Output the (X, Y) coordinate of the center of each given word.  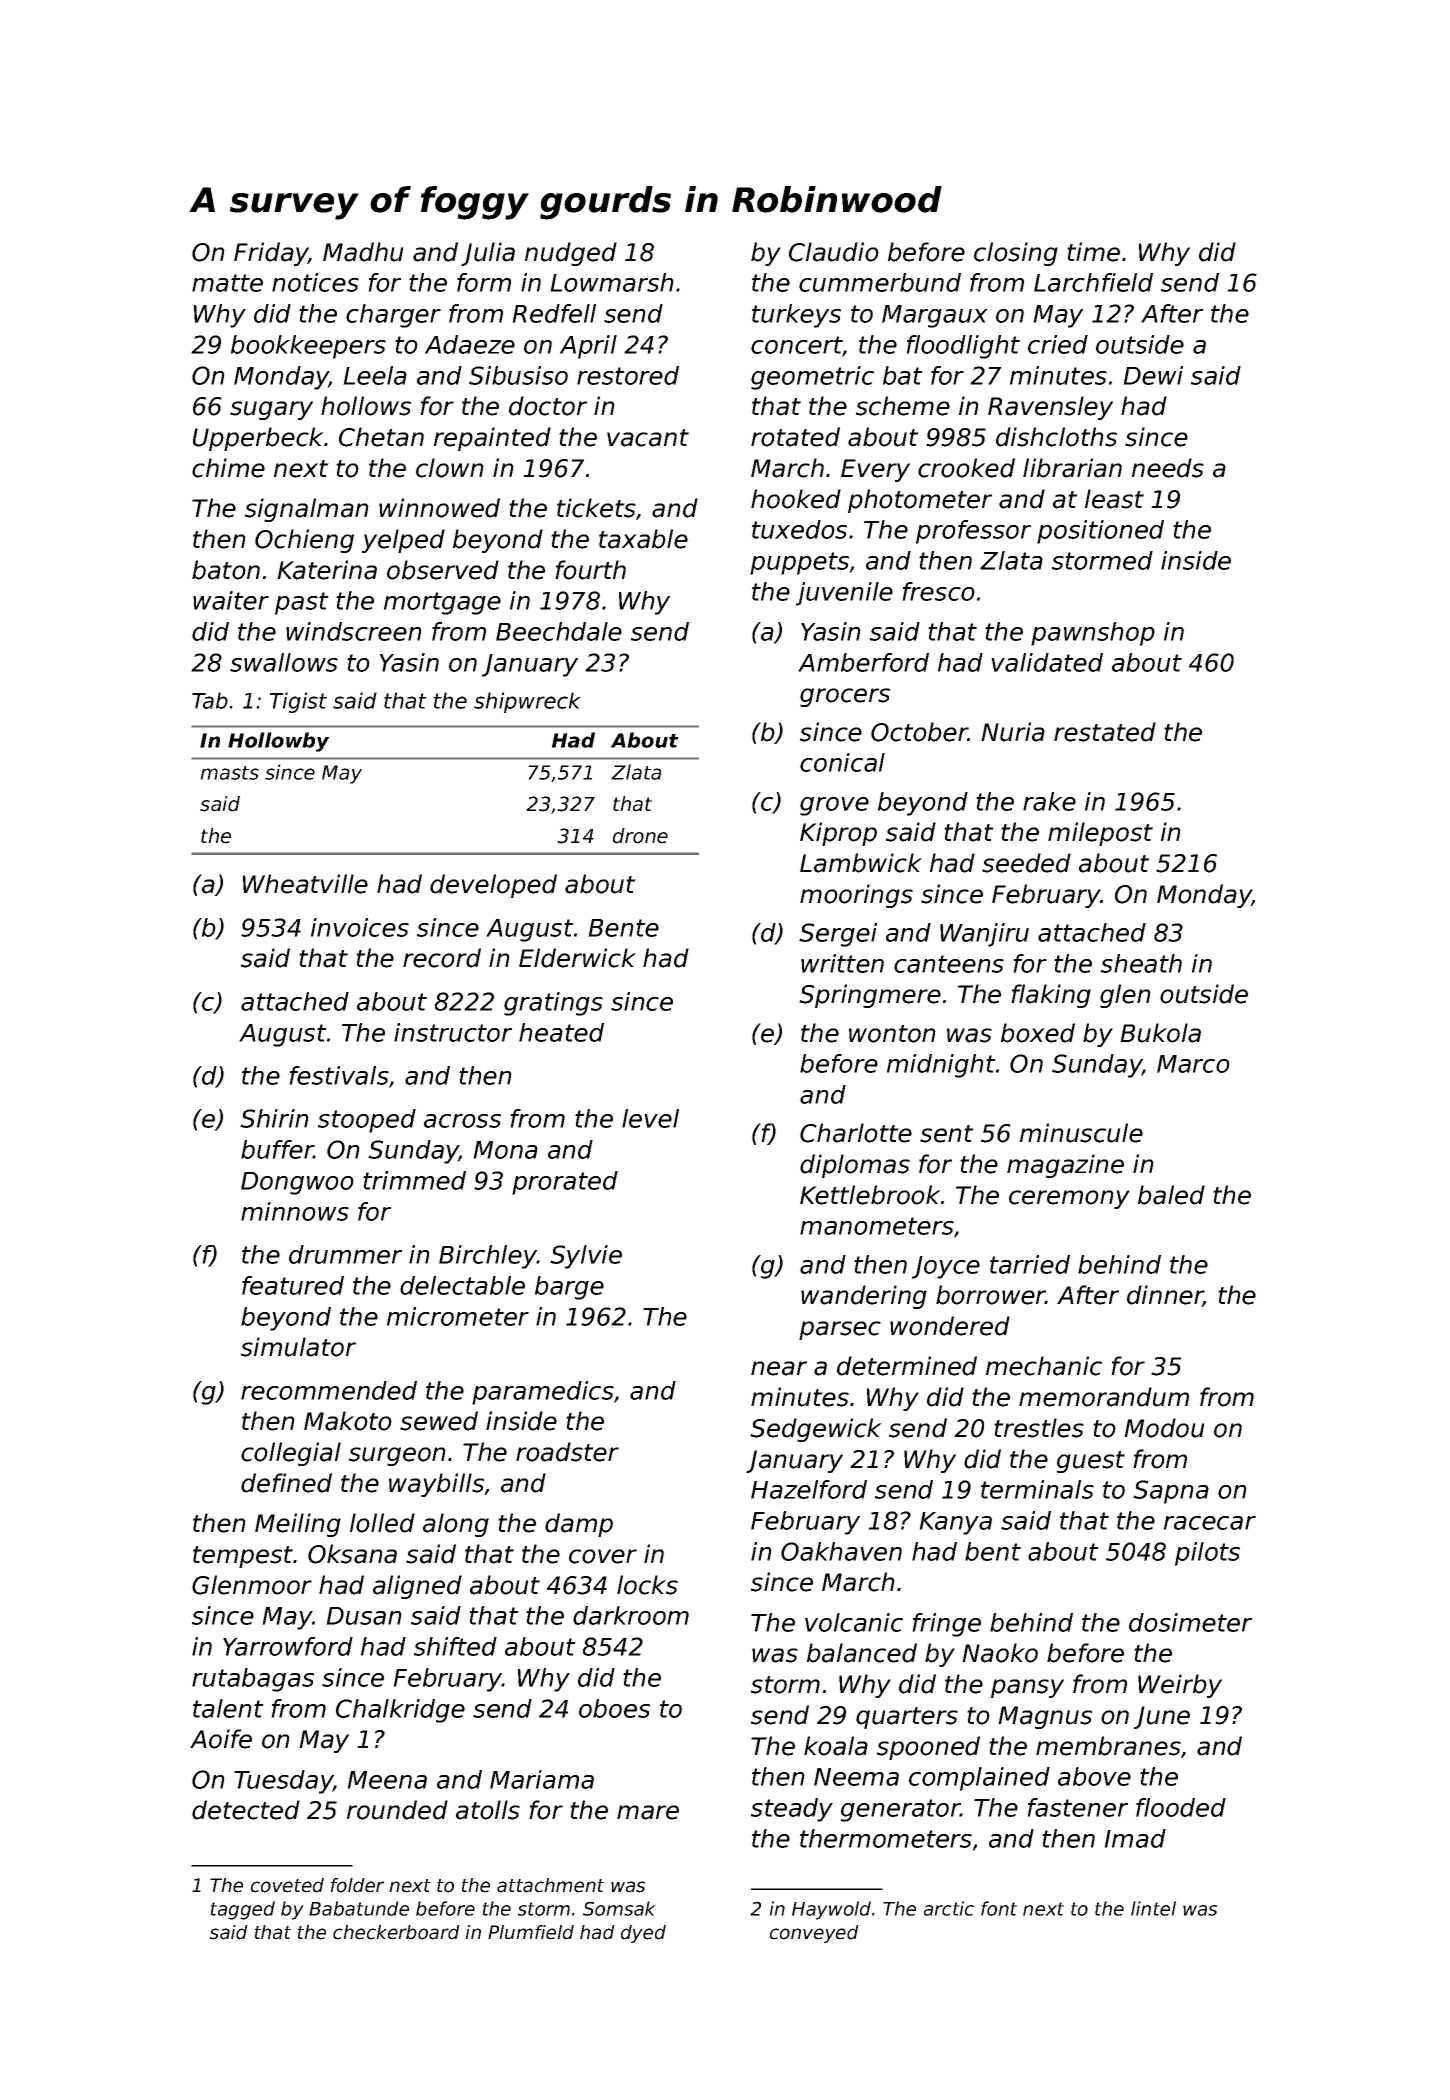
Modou (1164, 1428)
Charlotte (856, 1133)
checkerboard (396, 1932)
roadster (567, 1452)
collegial (291, 1454)
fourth (590, 570)
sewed (439, 1421)
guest (1091, 1462)
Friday (271, 254)
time (1093, 252)
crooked (966, 468)
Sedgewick (816, 1430)
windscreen (354, 631)
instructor (453, 1032)
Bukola (1160, 1033)
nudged (571, 254)
